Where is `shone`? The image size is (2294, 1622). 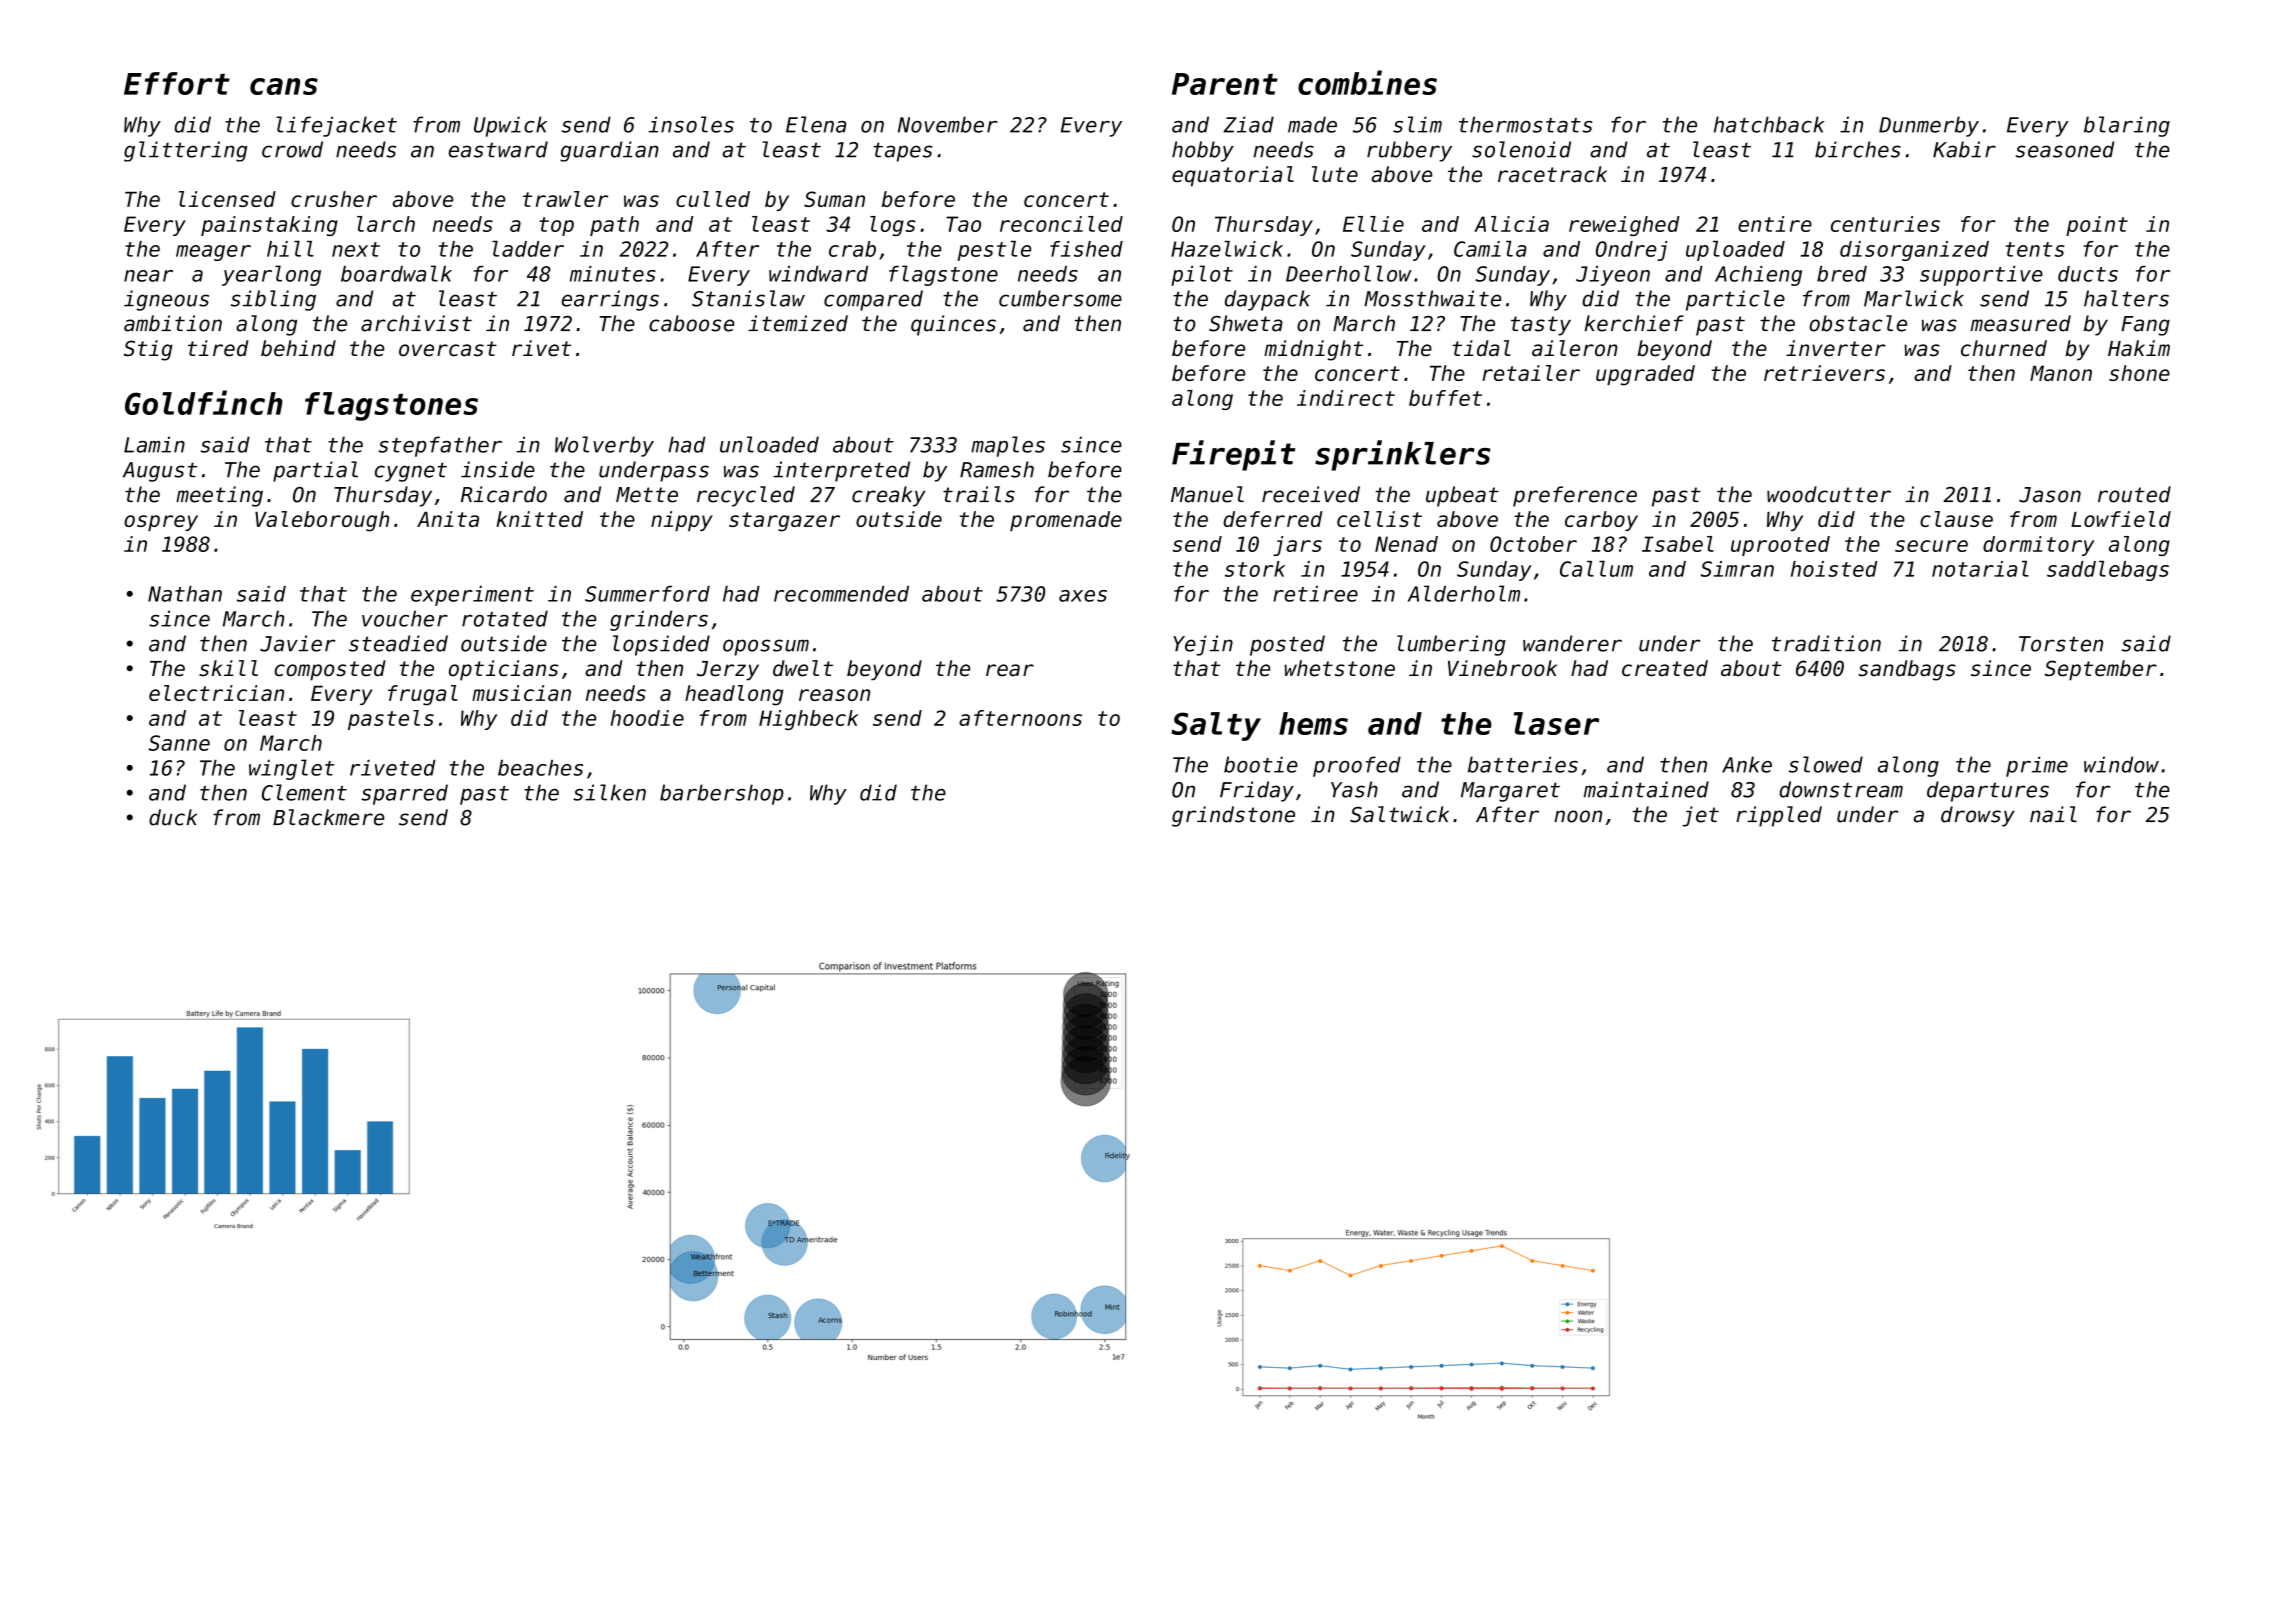 shone is located at coordinates (2139, 373).
